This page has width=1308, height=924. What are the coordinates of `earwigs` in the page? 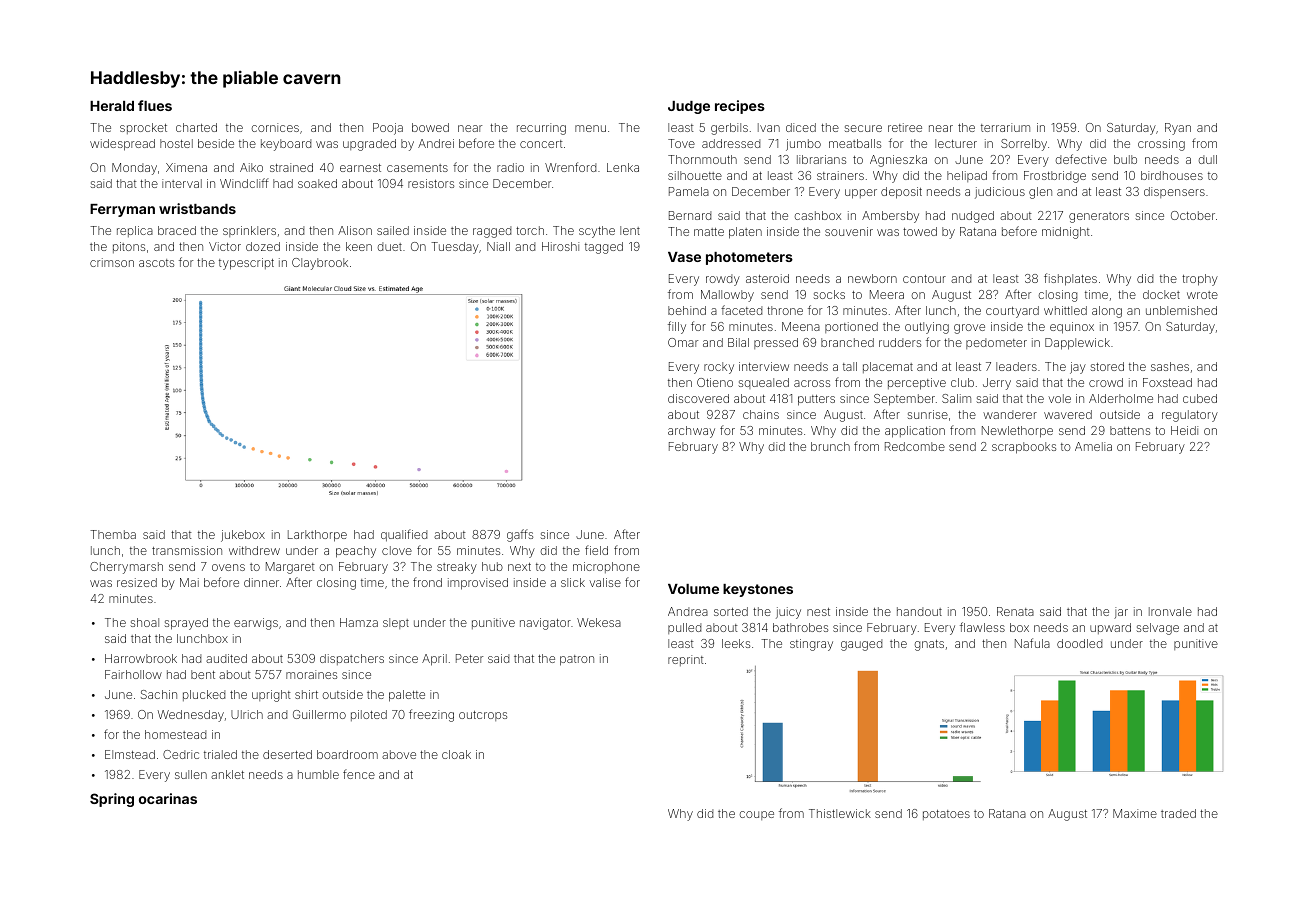 It's located at (256, 624).
